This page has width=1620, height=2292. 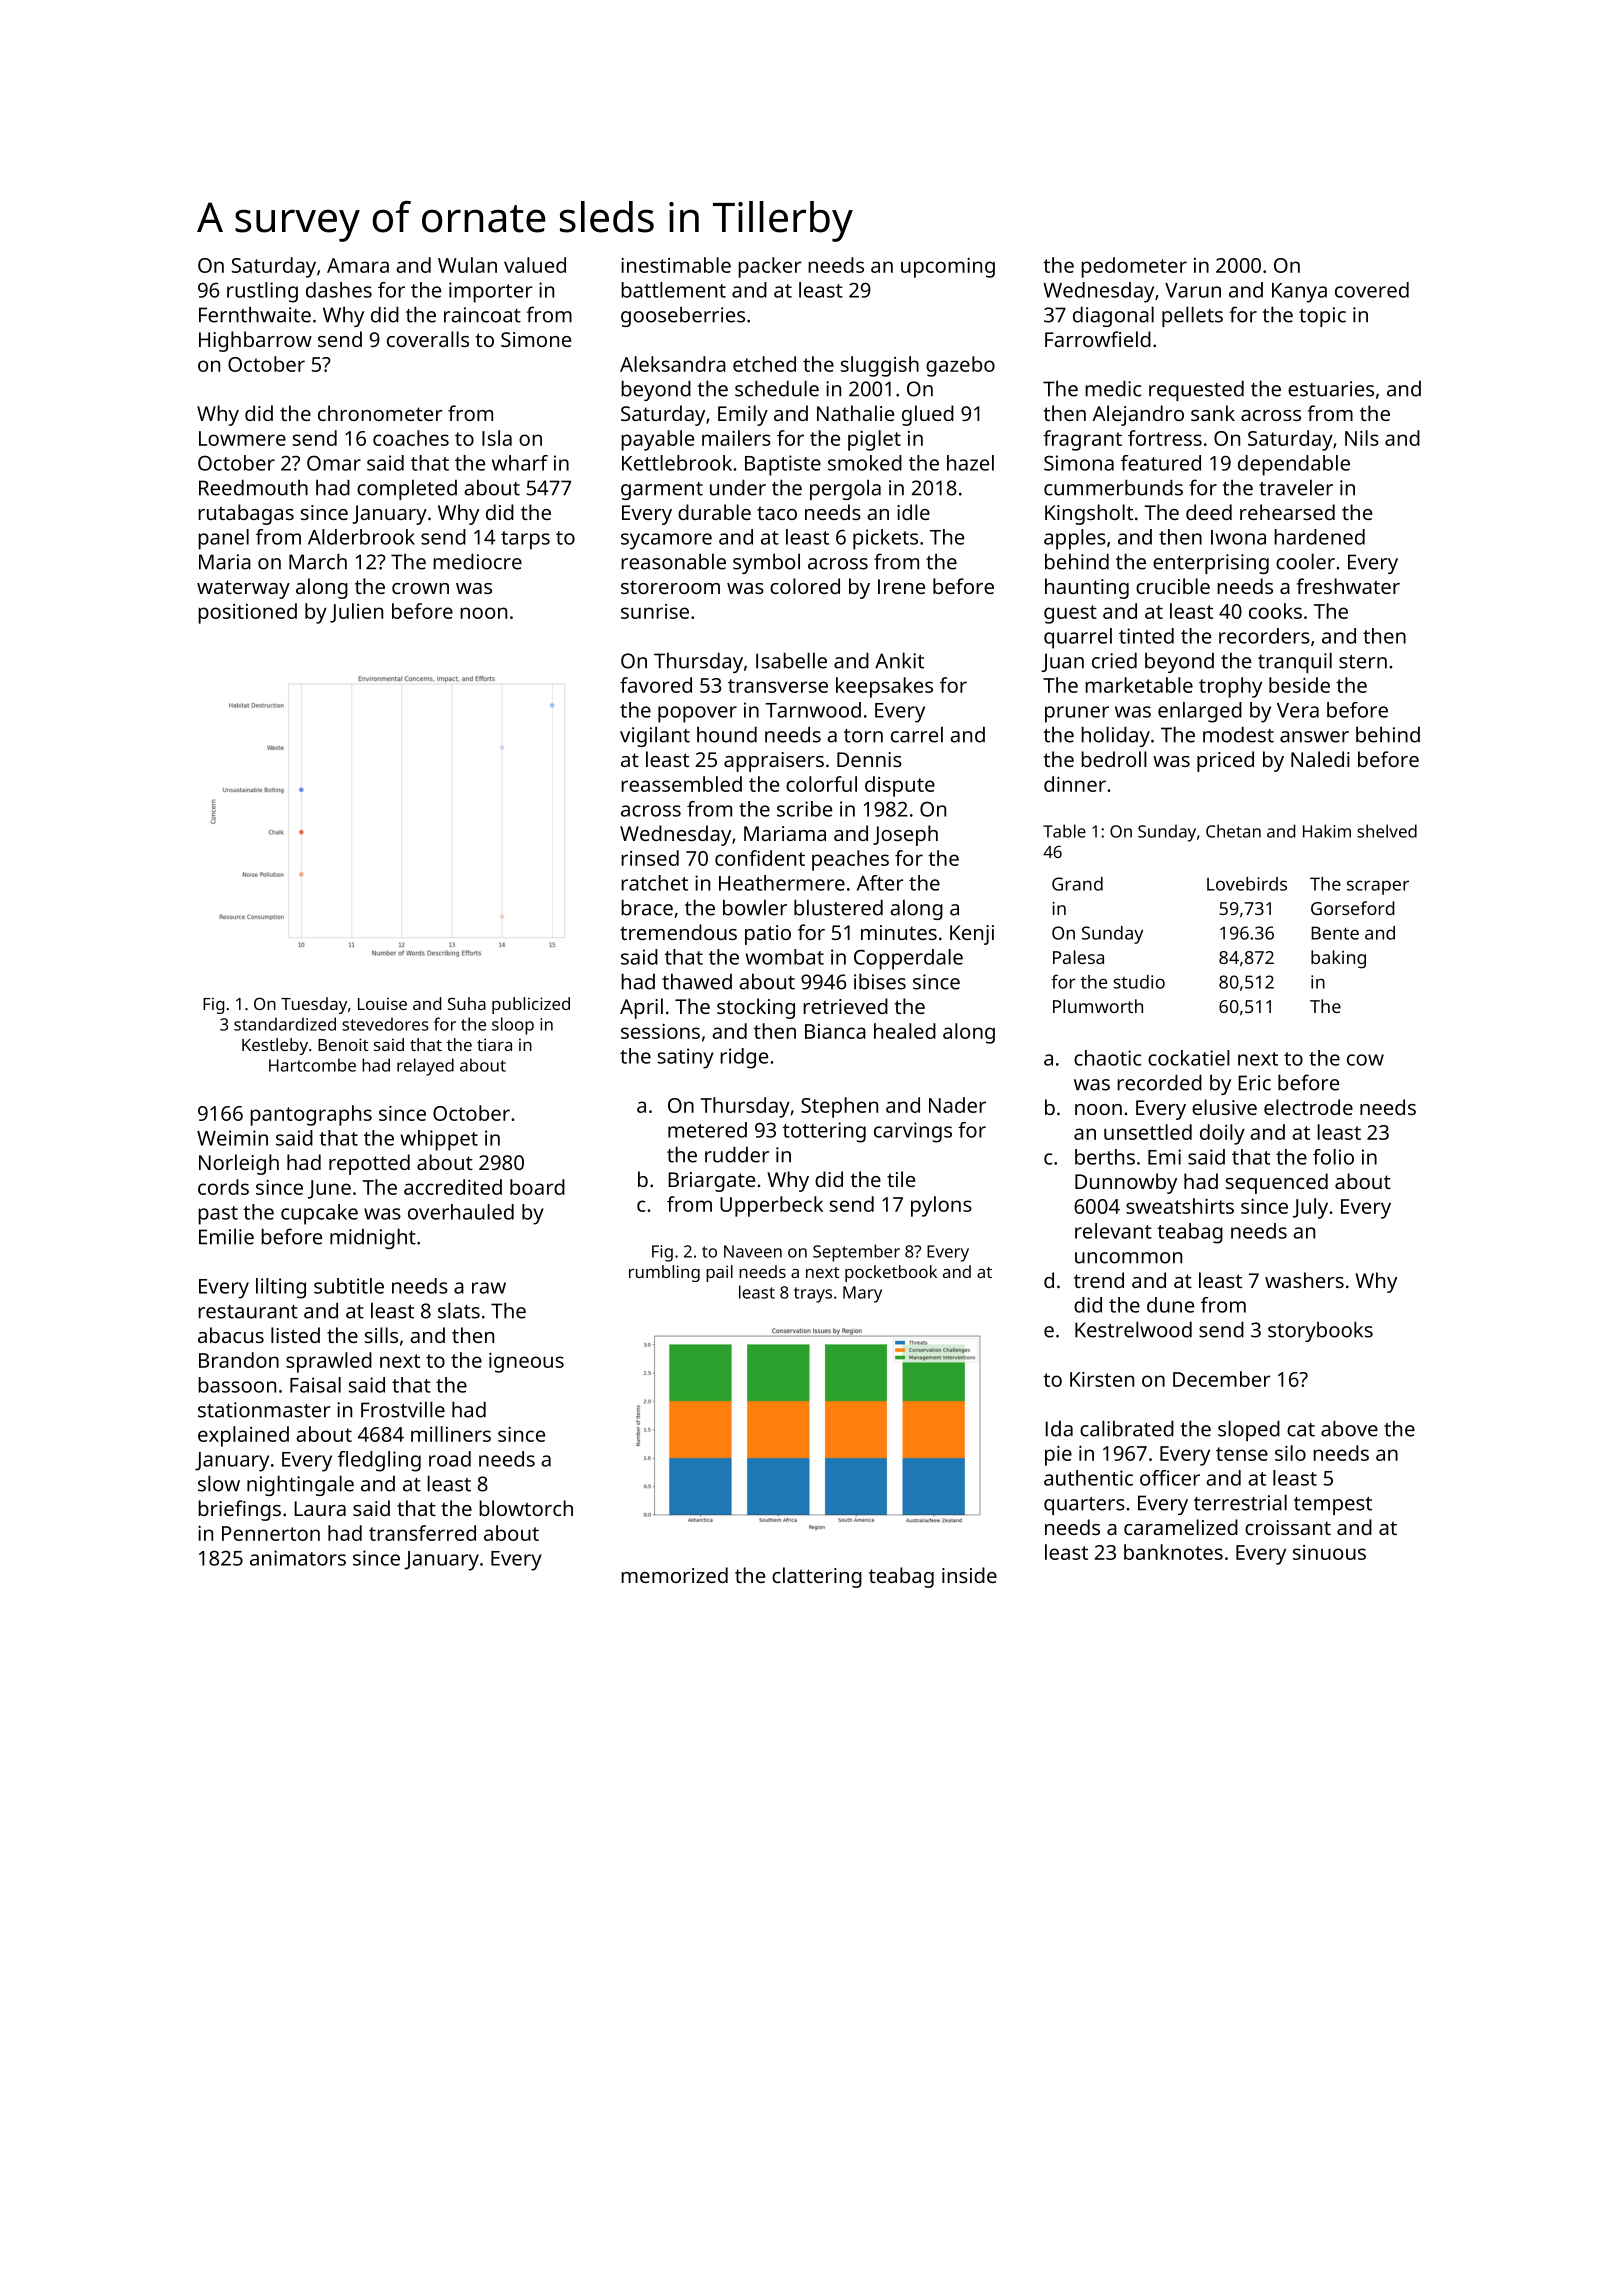 I want to click on sloop, so click(x=513, y=1026).
